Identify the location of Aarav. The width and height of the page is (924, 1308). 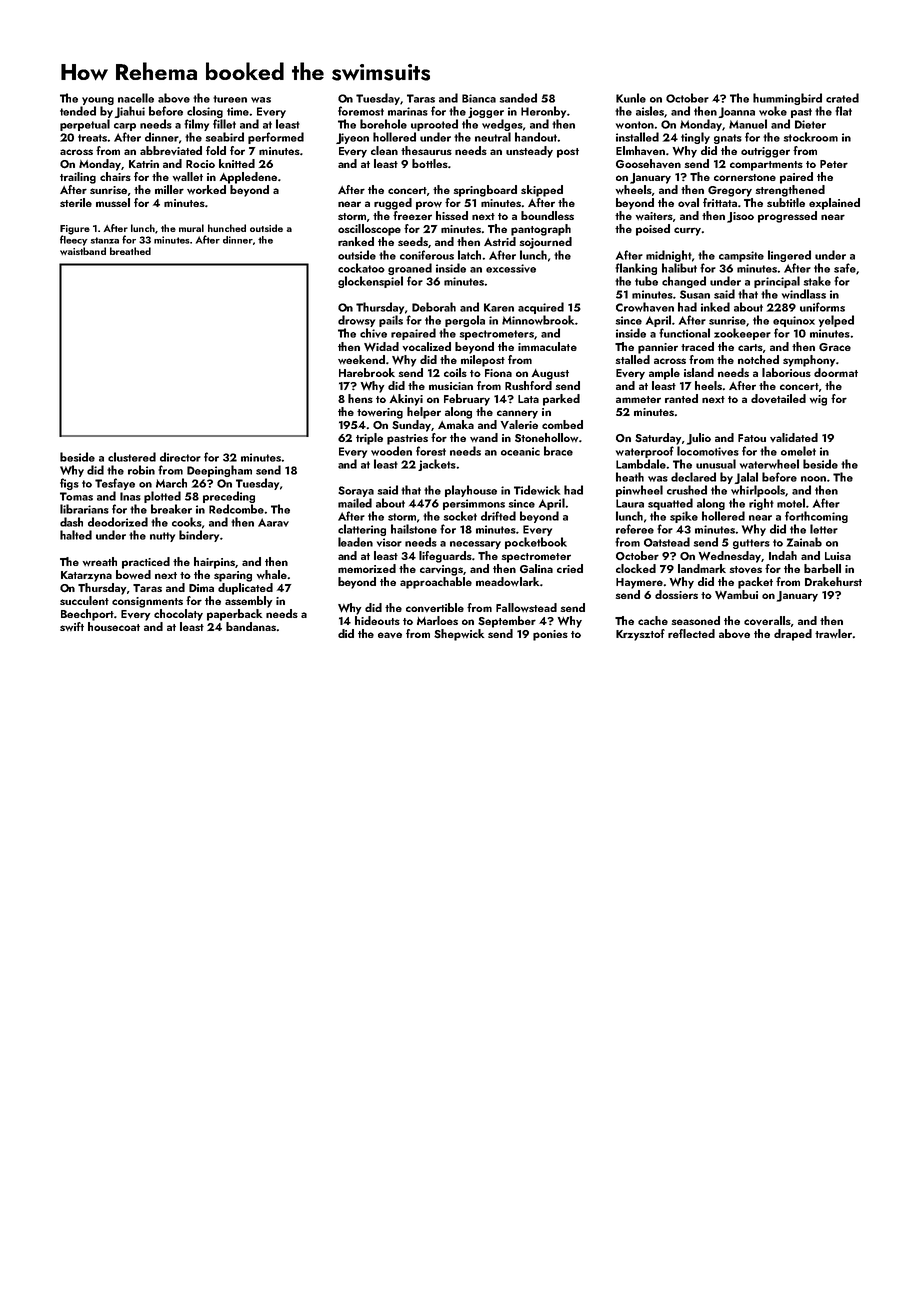
(273, 522).
